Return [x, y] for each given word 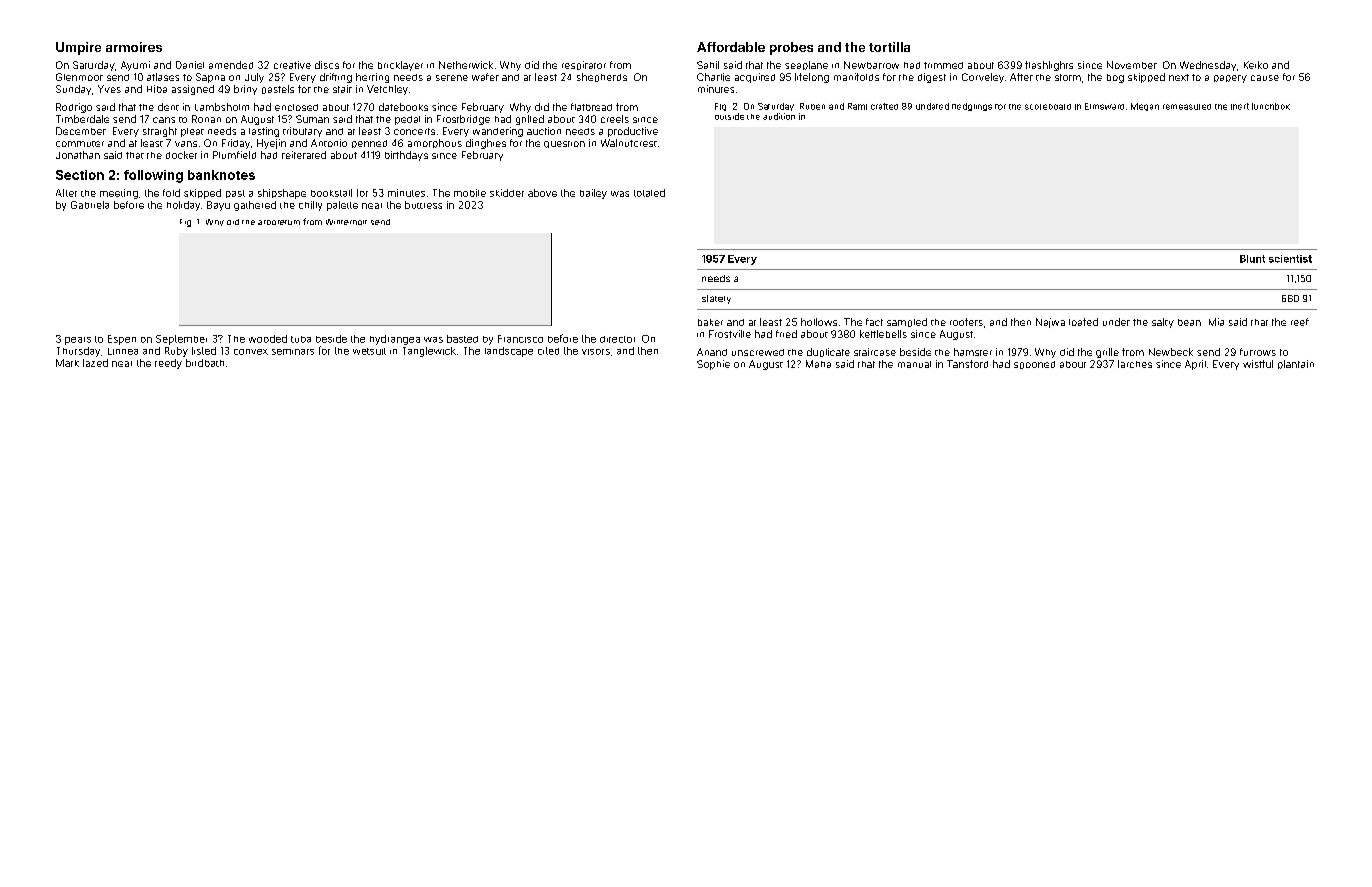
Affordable [731, 47]
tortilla [889, 47]
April [1195, 365]
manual [914, 364]
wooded [268, 339]
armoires [134, 47]
